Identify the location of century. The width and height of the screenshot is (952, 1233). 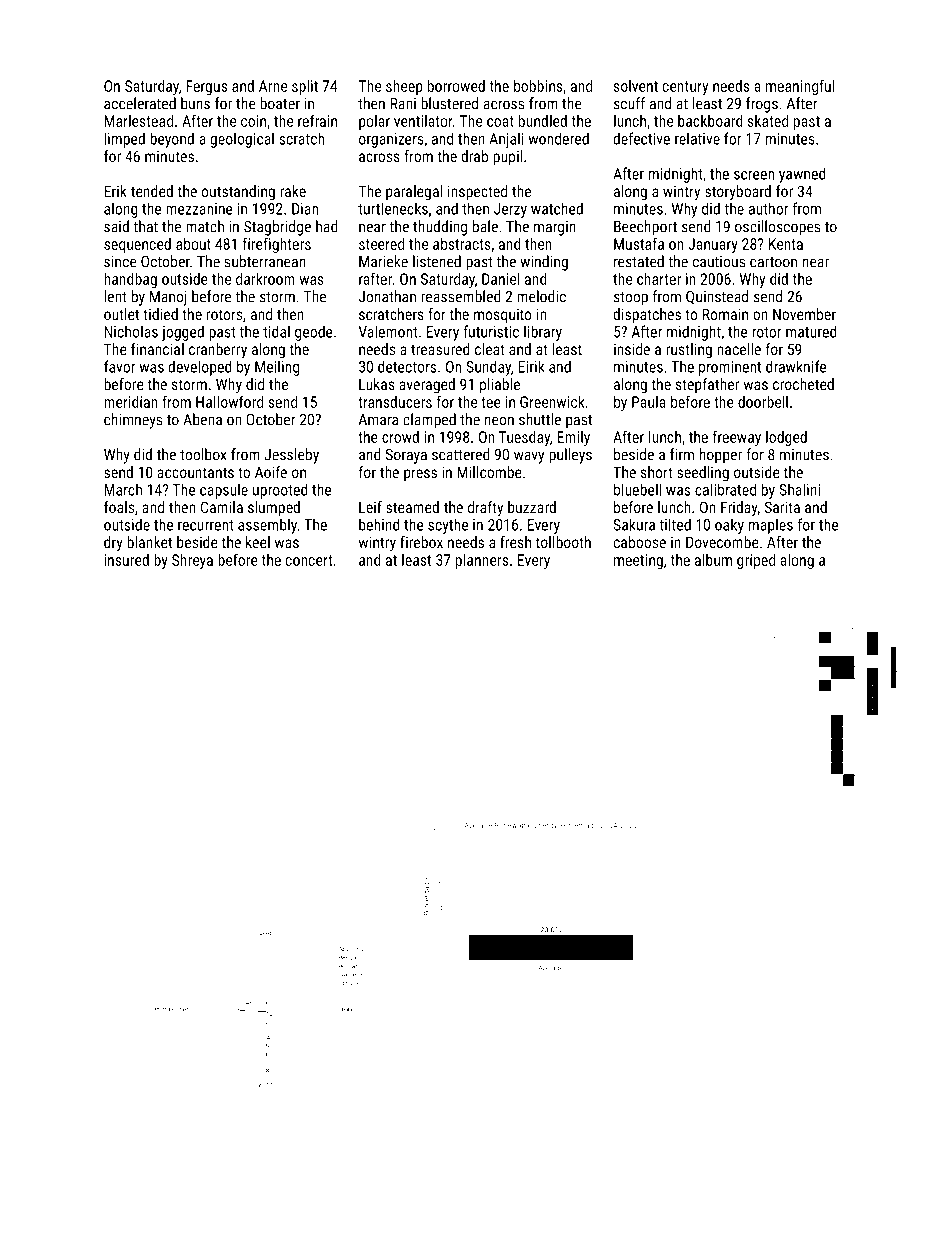
(685, 88).
